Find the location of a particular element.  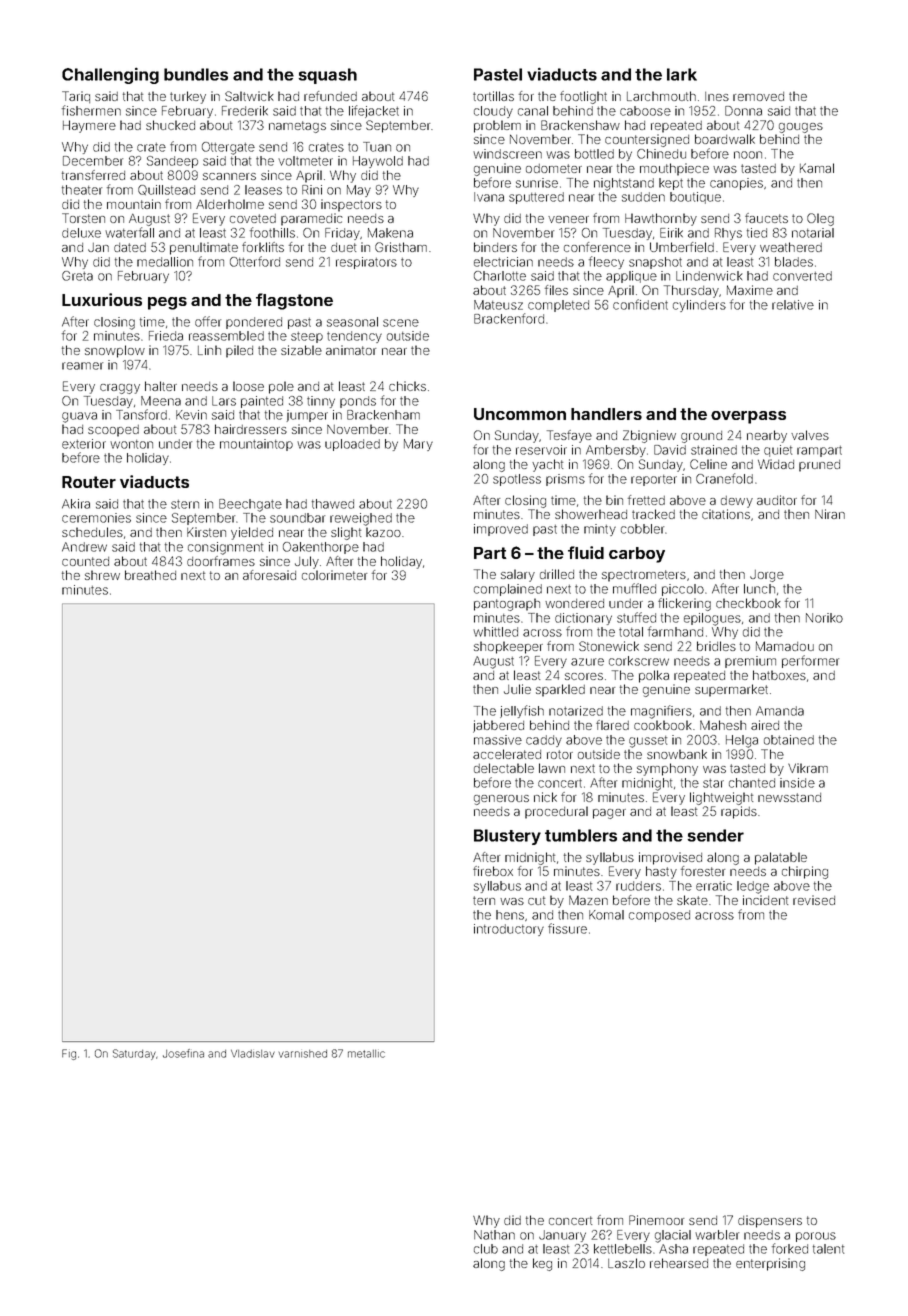

scene is located at coordinates (401, 323).
